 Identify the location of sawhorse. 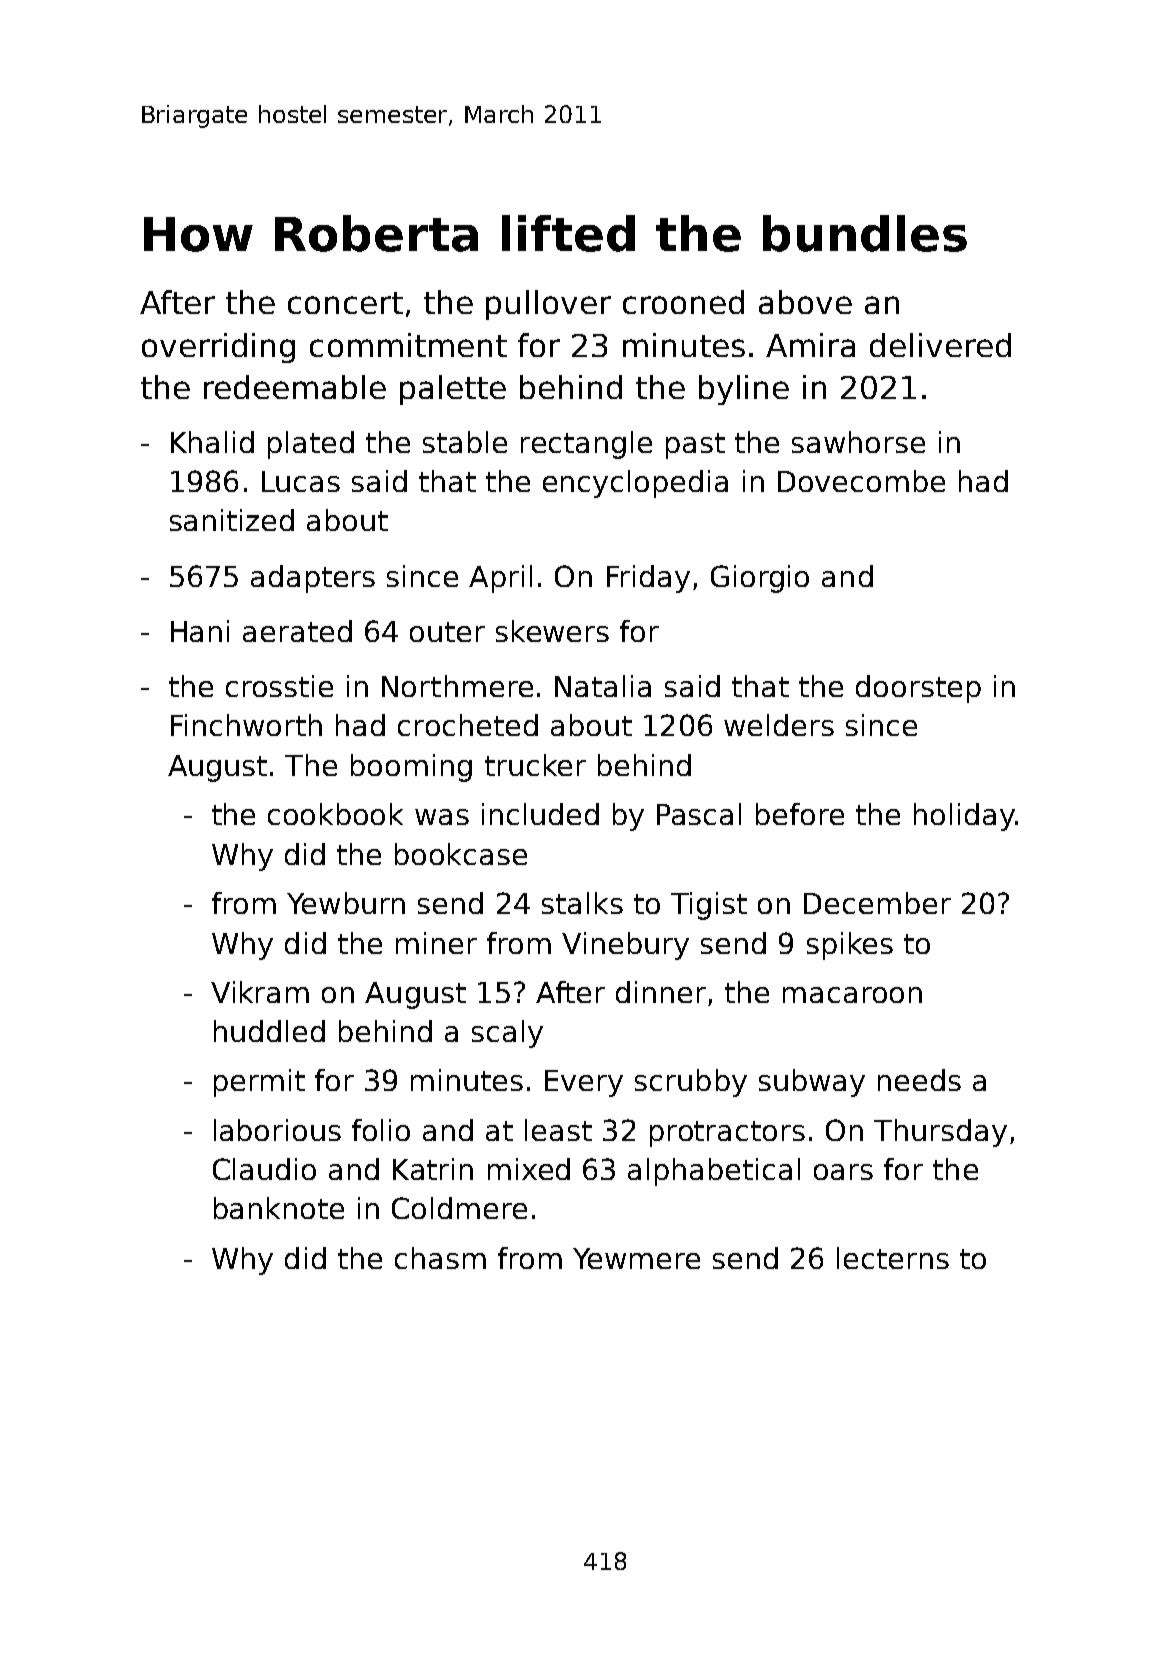
(858, 442).
